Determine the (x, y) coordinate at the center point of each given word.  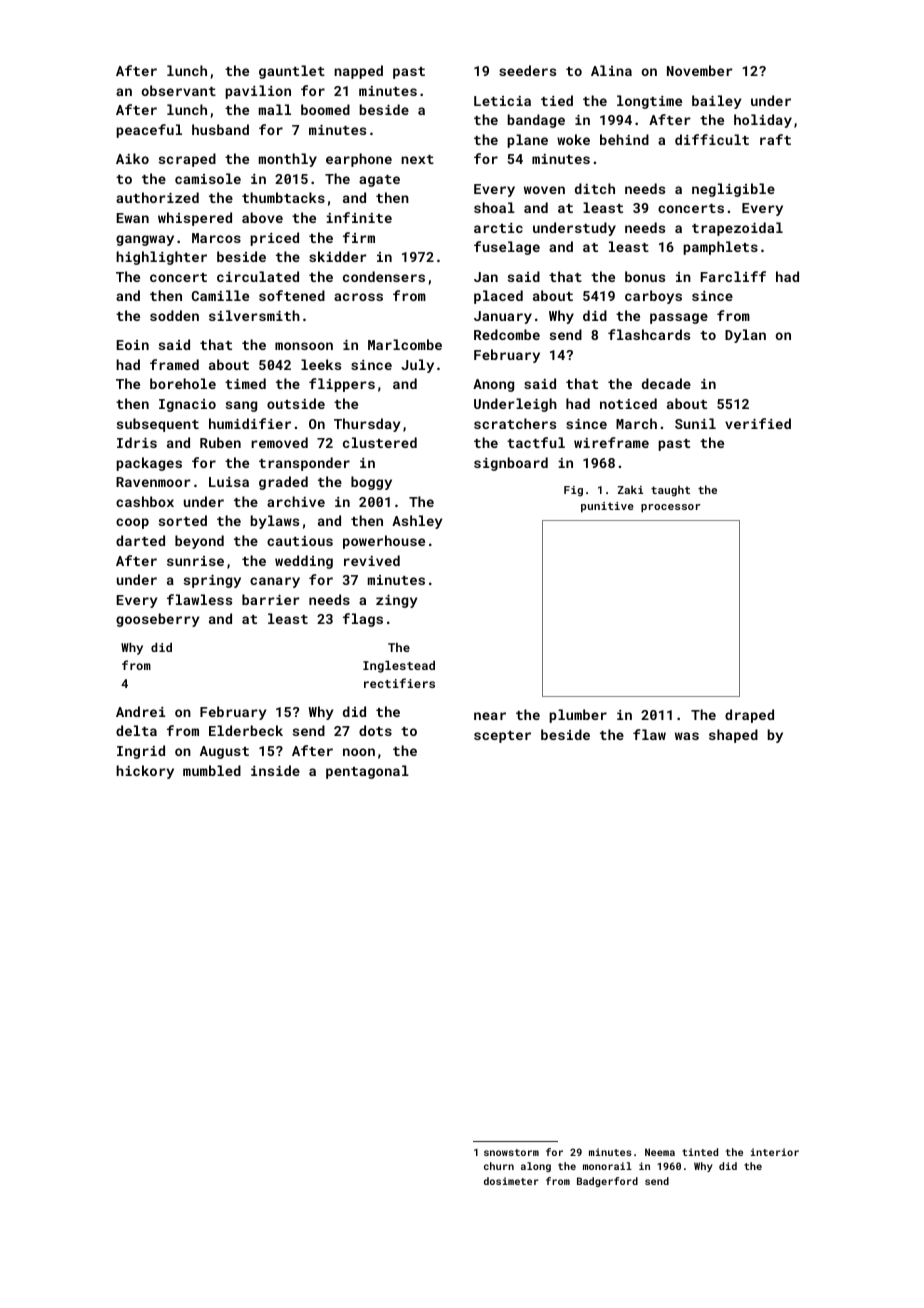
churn (499, 1166)
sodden (174, 315)
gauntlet (292, 72)
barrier (271, 599)
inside (275, 770)
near (490, 716)
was (687, 736)
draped (749, 716)
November (700, 70)
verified (758, 423)
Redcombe (507, 334)
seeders (527, 70)
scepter (502, 737)
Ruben (220, 442)
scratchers (515, 423)
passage (679, 318)
